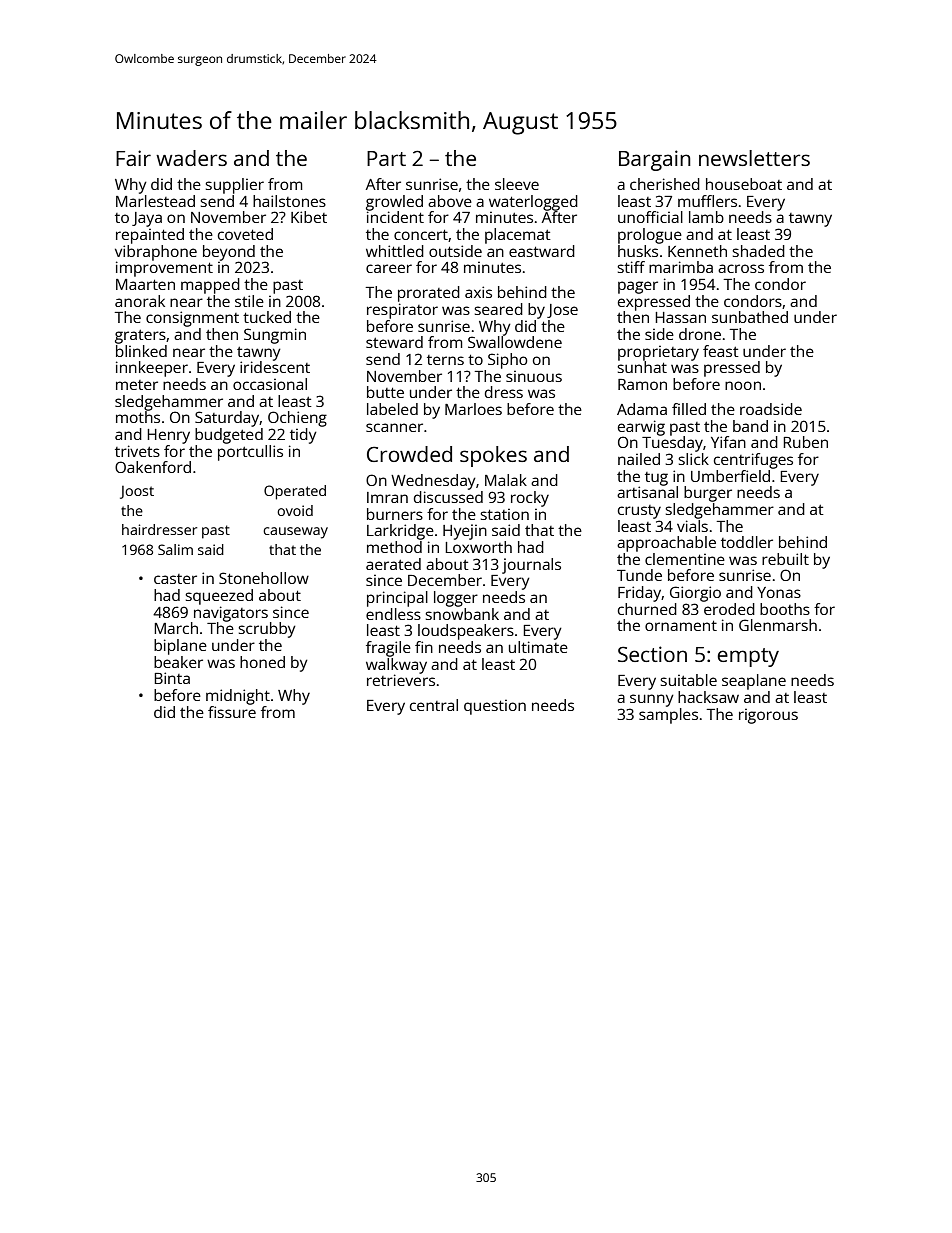  I want to click on repainted, so click(150, 236).
